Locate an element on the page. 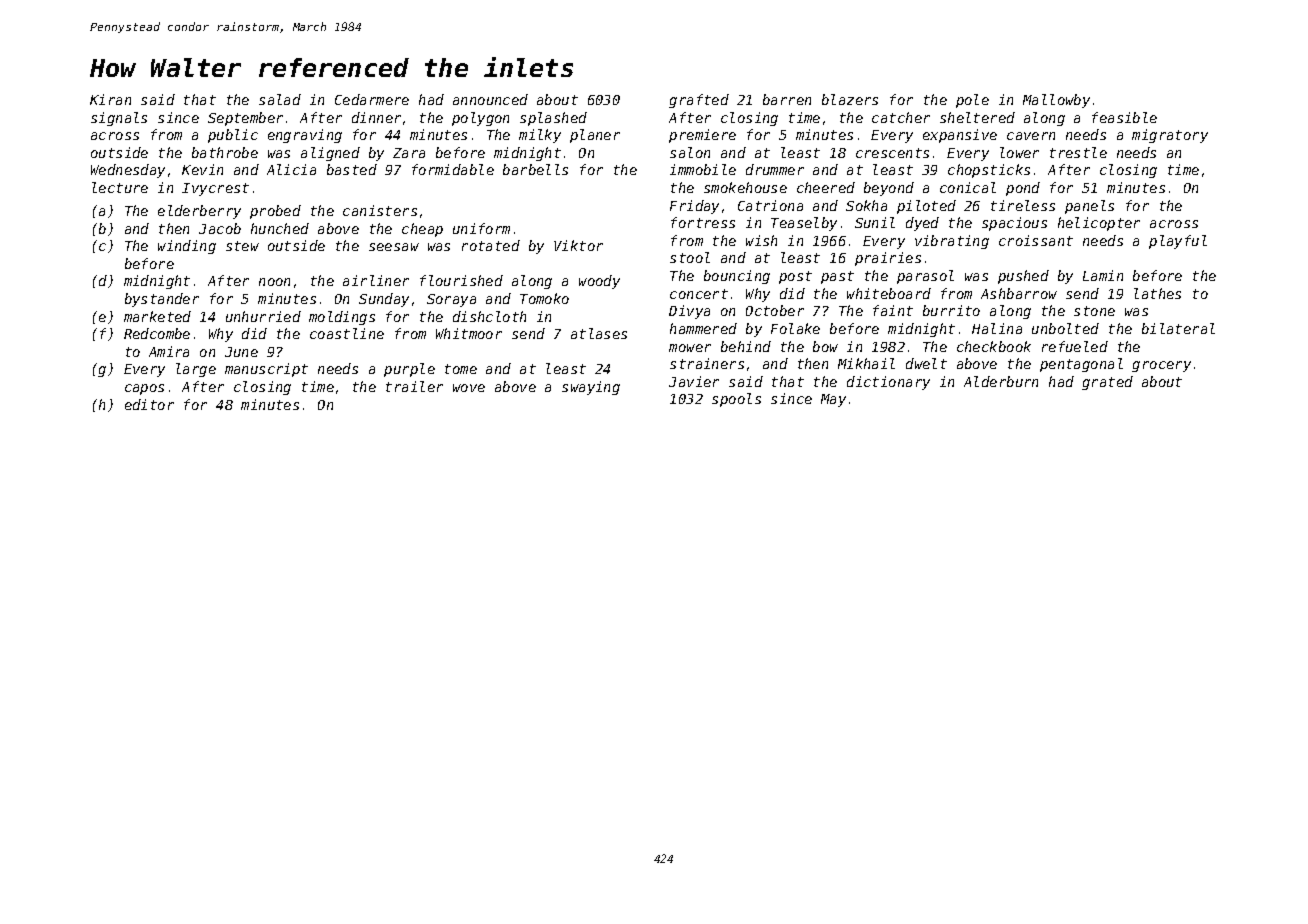 This page has height=924, width=1308. lathes is located at coordinates (1157, 293).
